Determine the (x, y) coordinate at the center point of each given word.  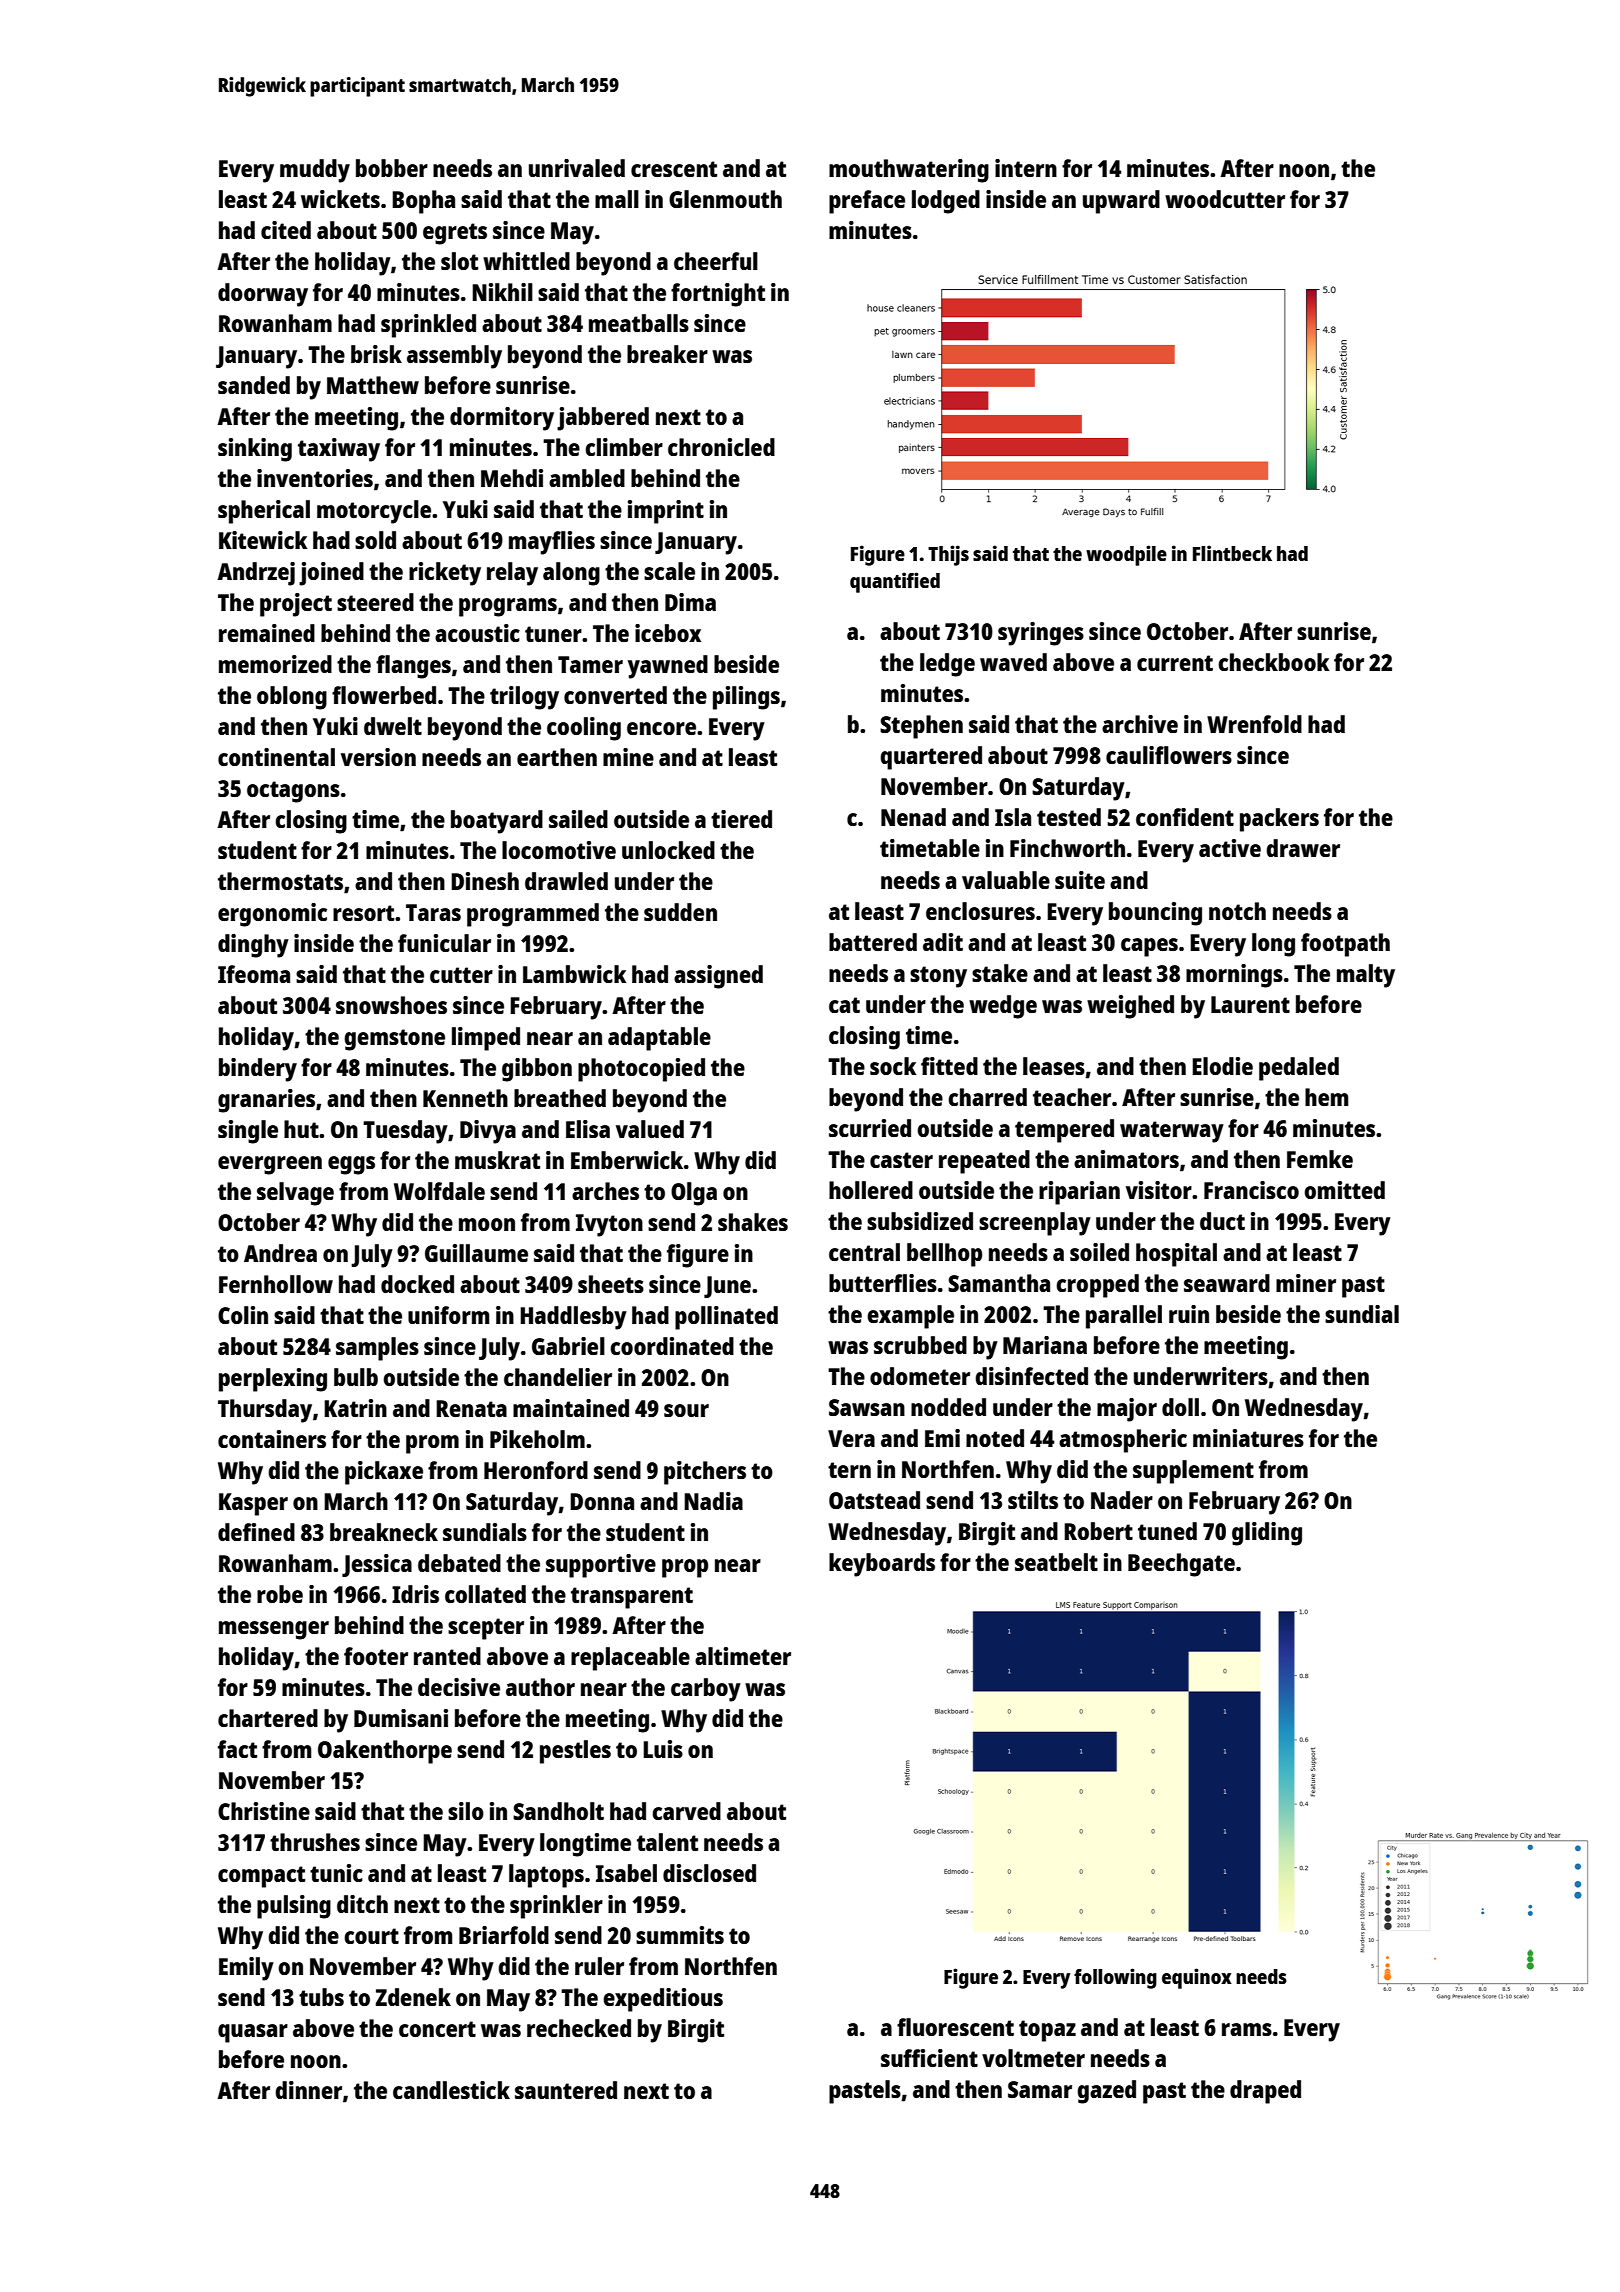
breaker (667, 354)
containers (272, 1439)
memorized (275, 664)
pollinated (726, 1318)
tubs (321, 1997)
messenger (274, 1630)
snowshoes (391, 1005)
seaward (1227, 1283)
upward (1121, 202)
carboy (706, 1690)
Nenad (913, 817)
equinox (1197, 1978)
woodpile (1126, 555)
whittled (526, 261)
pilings (746, 698)
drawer (1303, 848)
